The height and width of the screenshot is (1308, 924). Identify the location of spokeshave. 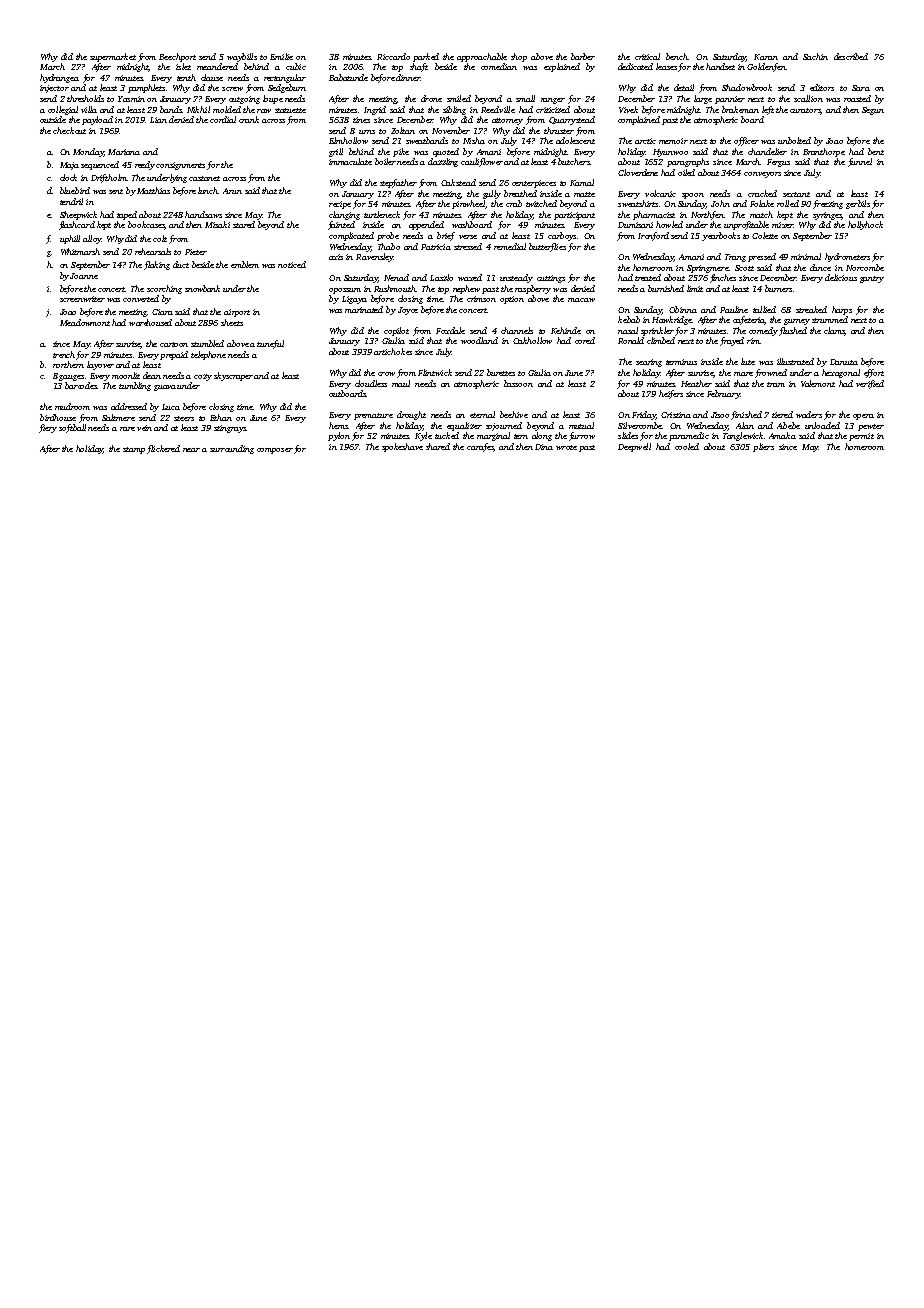
(402, 447).
